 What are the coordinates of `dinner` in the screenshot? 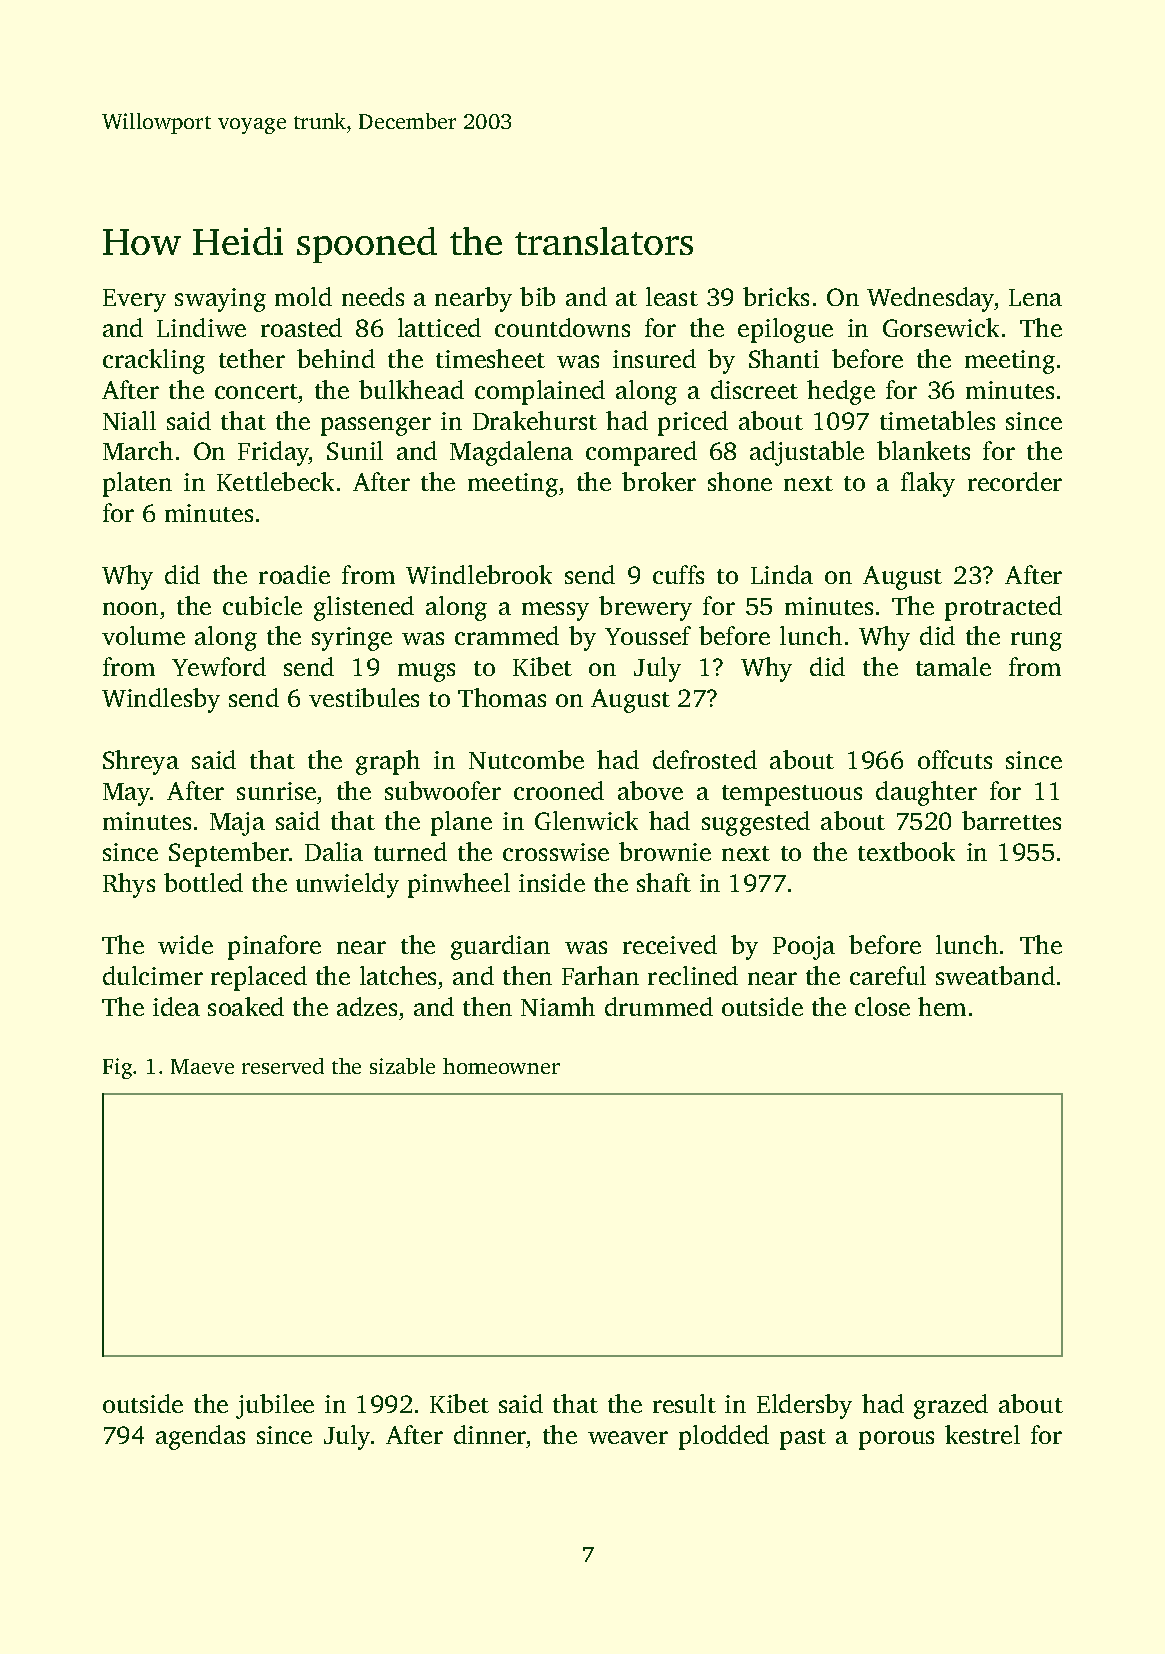 It's located at (490, 1434).
